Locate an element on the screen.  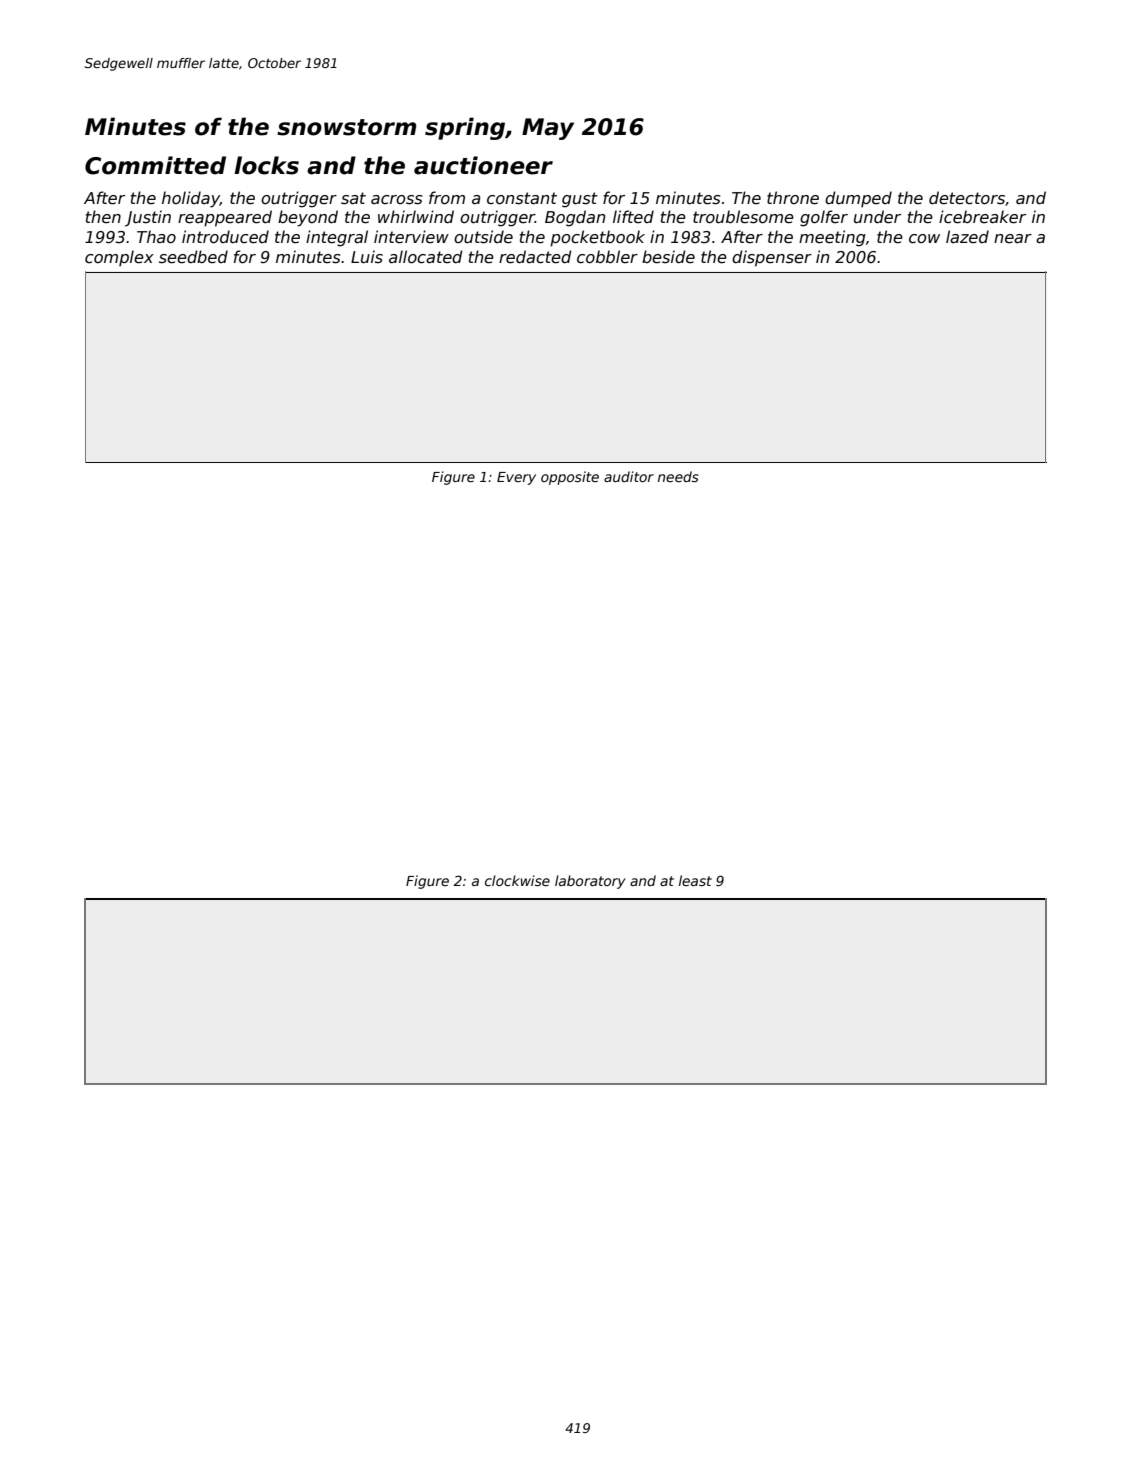
beside is located at coordinates (668, 257).
